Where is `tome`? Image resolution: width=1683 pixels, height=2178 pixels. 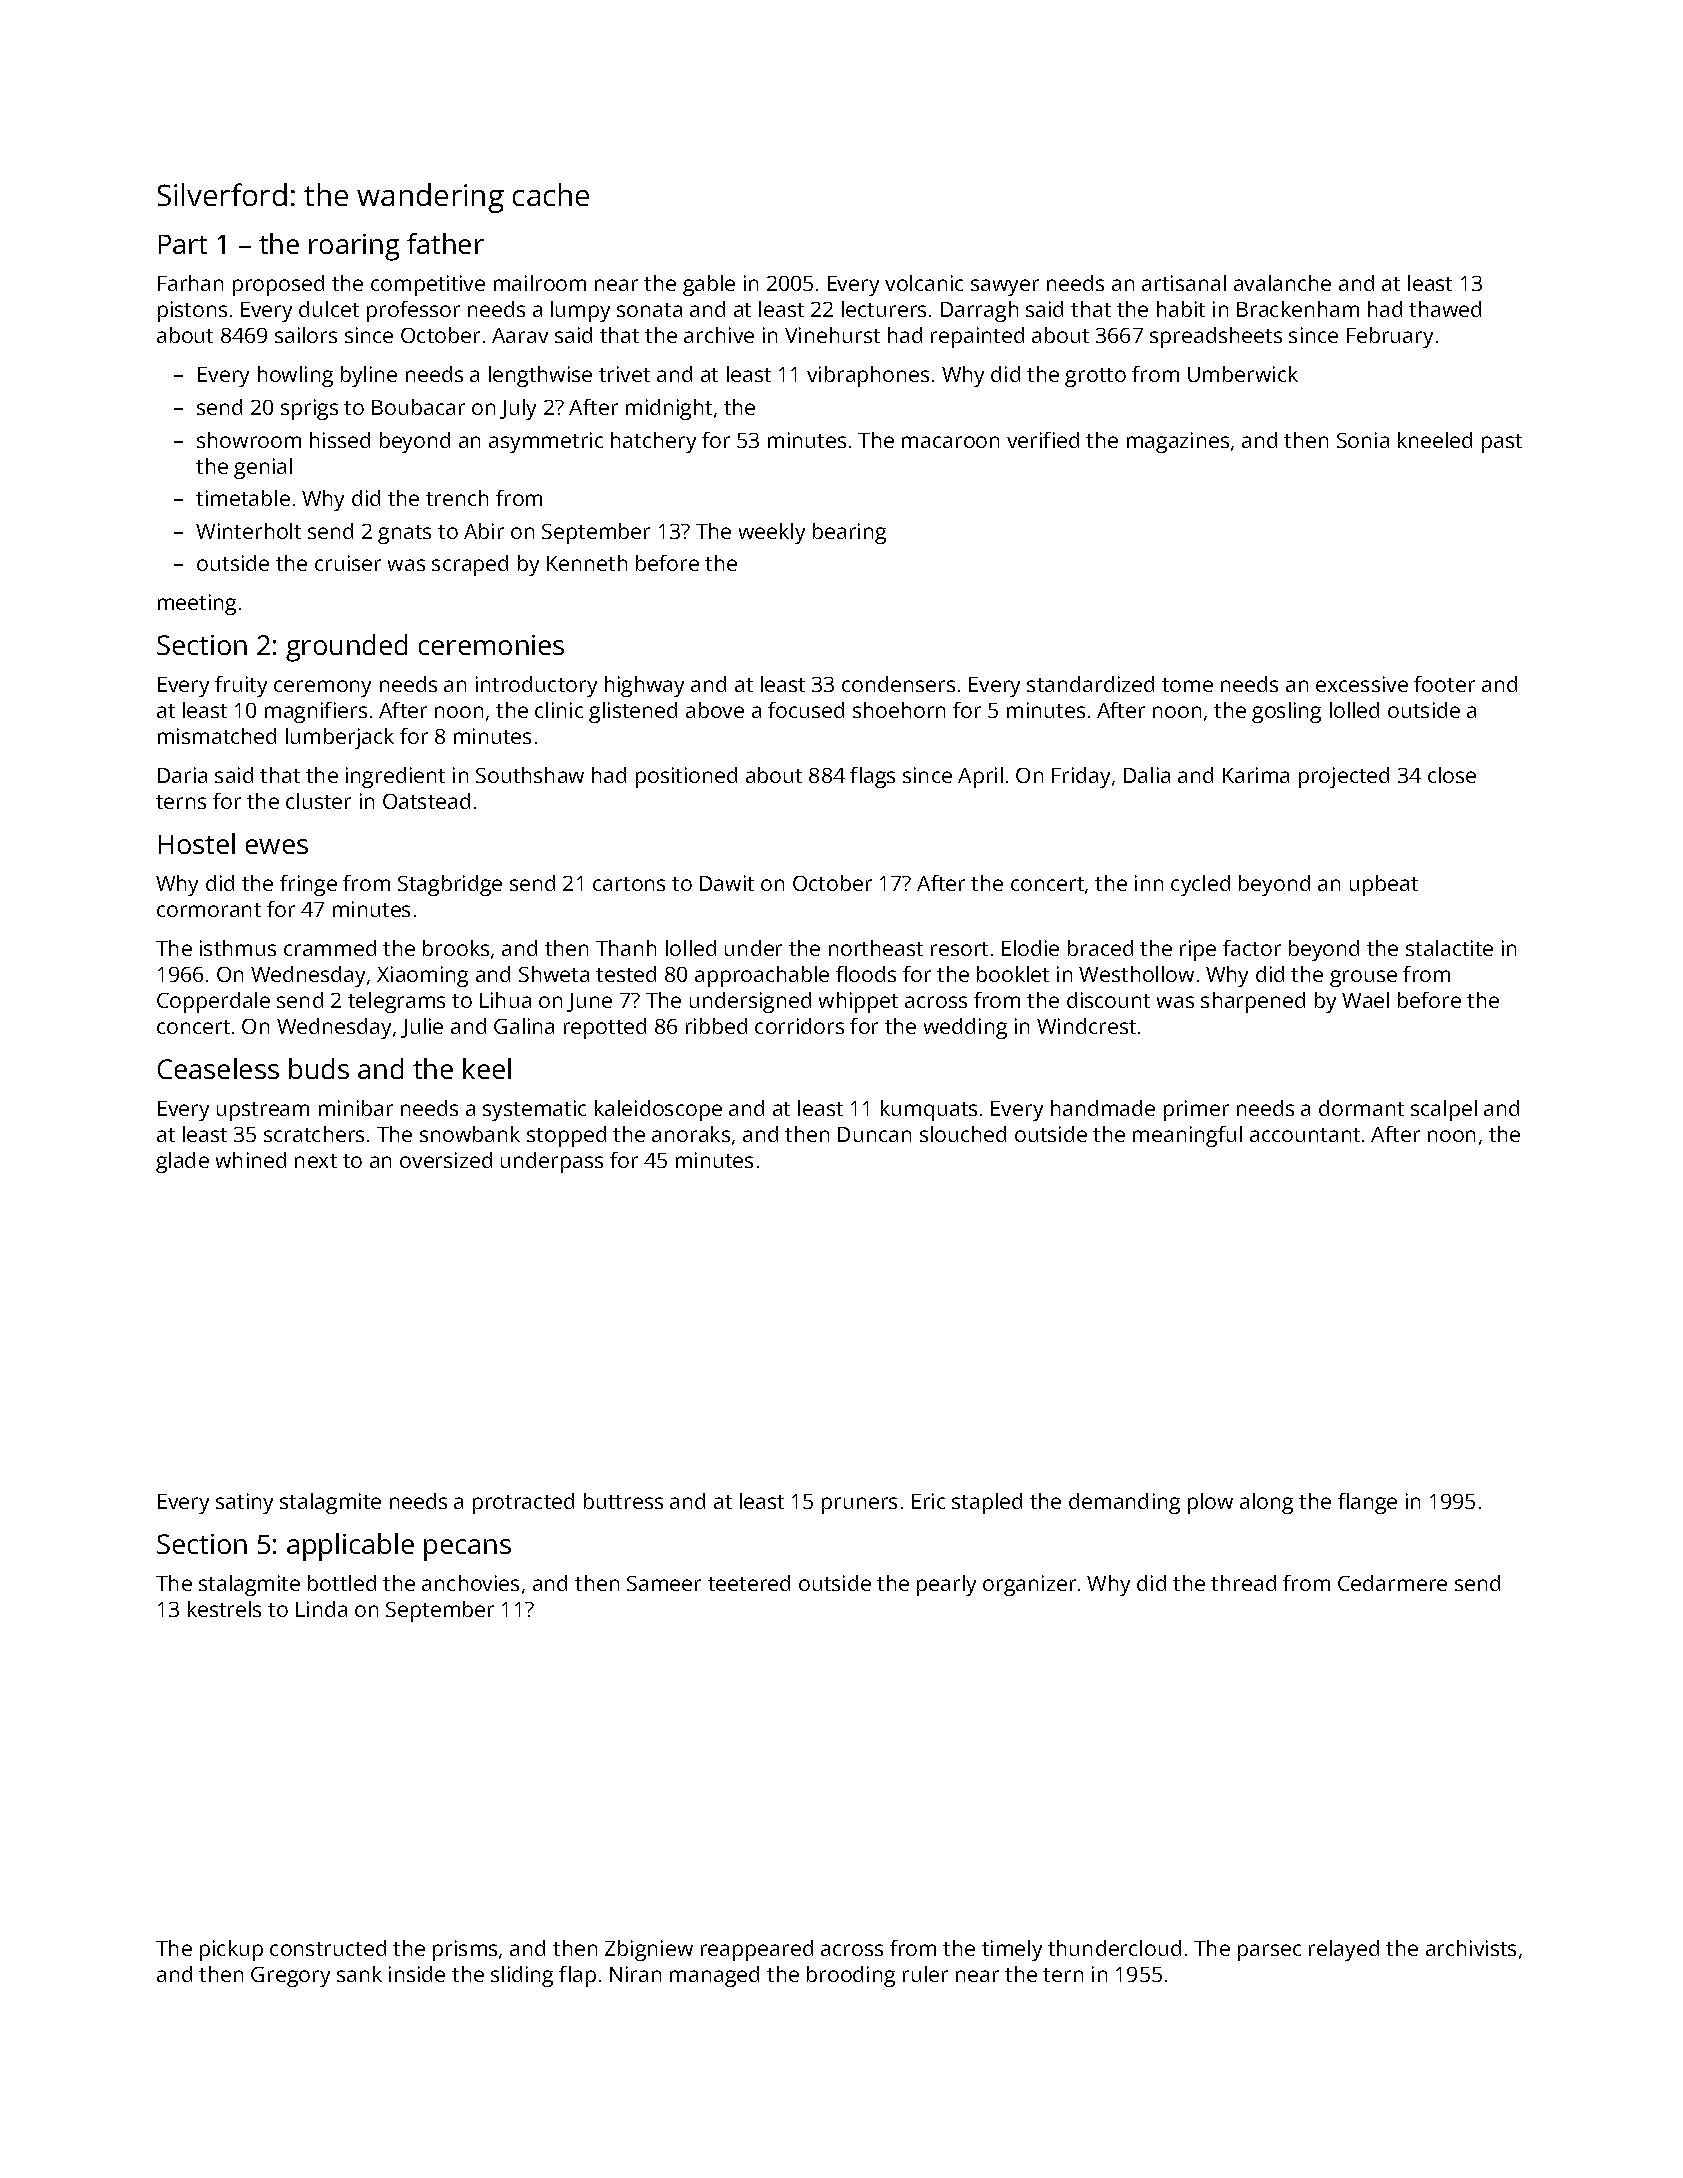 tome is located at coordinates (1187, 685).
